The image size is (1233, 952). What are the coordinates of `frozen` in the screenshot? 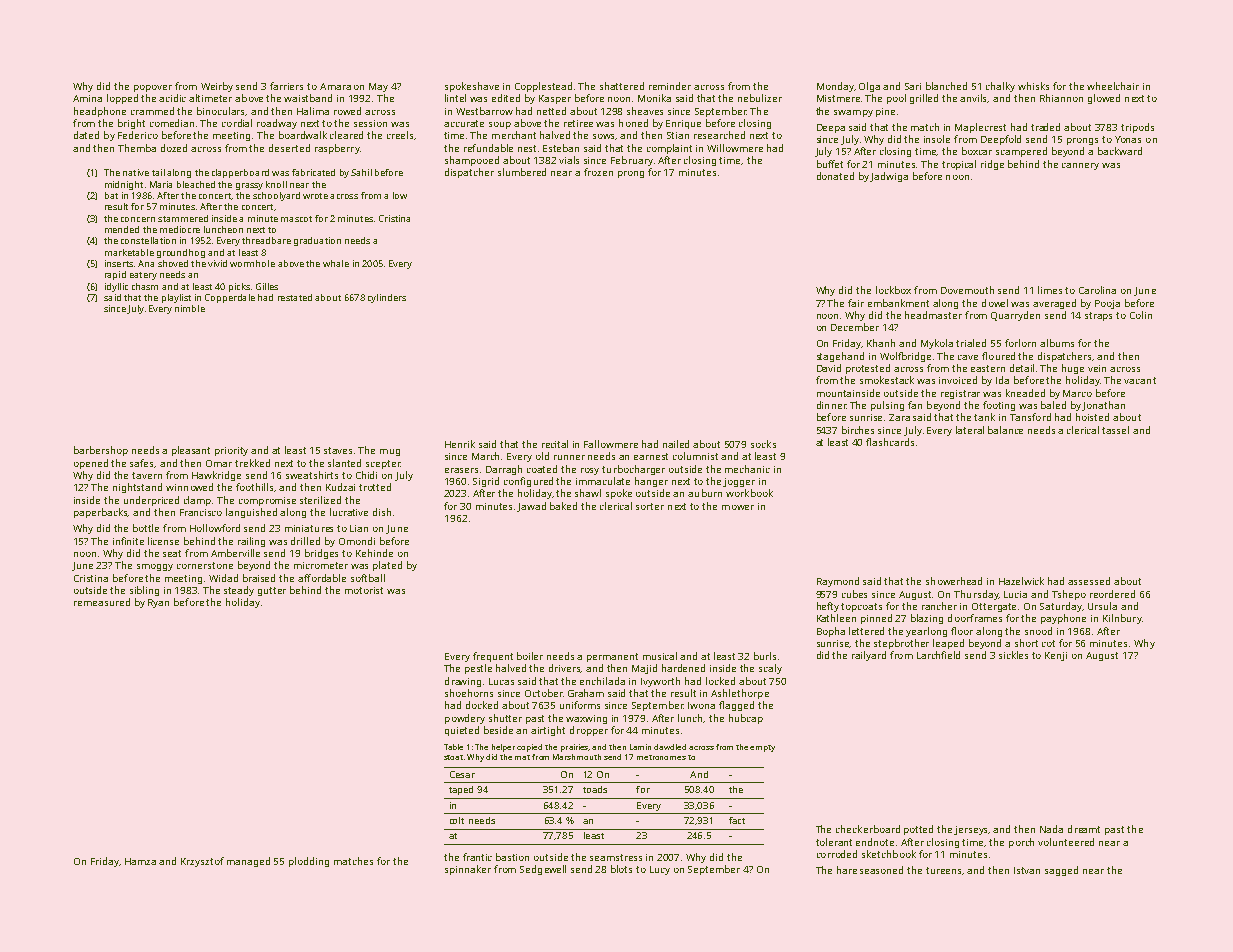 It's located at (598, 172).
